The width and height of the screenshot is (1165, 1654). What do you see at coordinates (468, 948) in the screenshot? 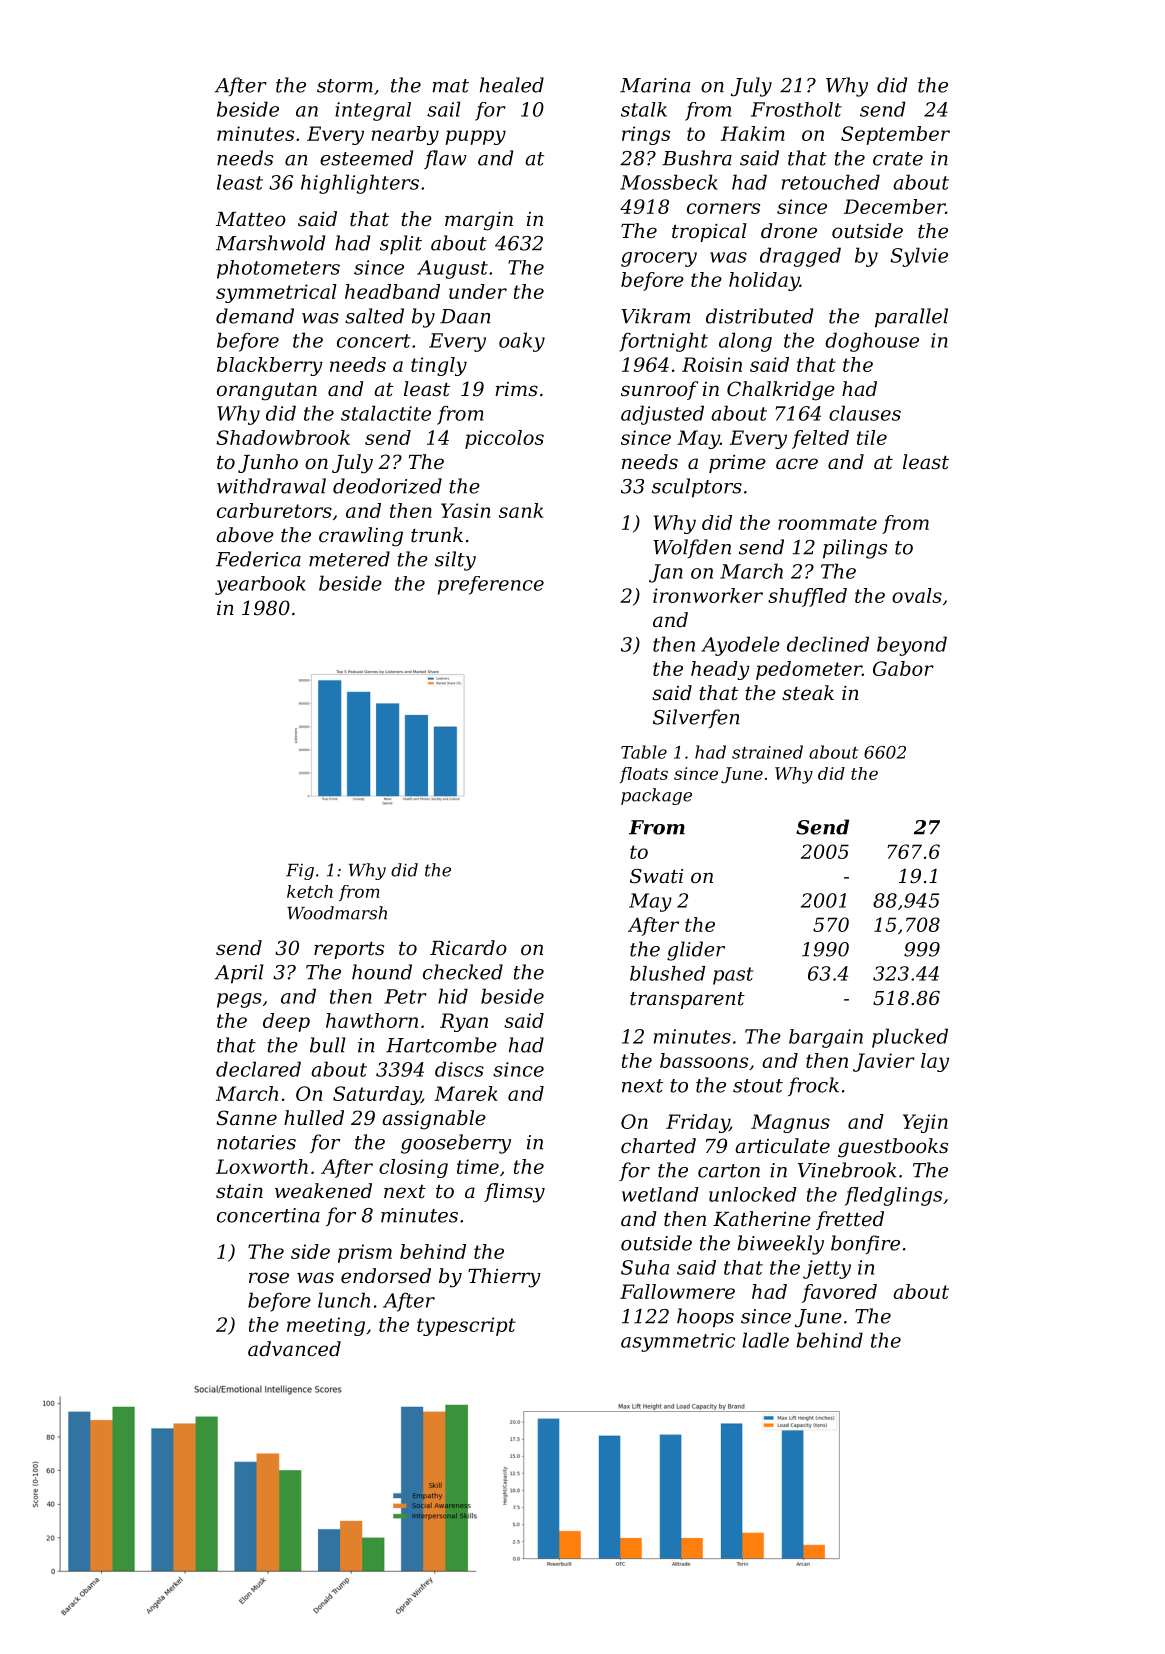
I see `Ricardo` at bounding box center [468, 948].
